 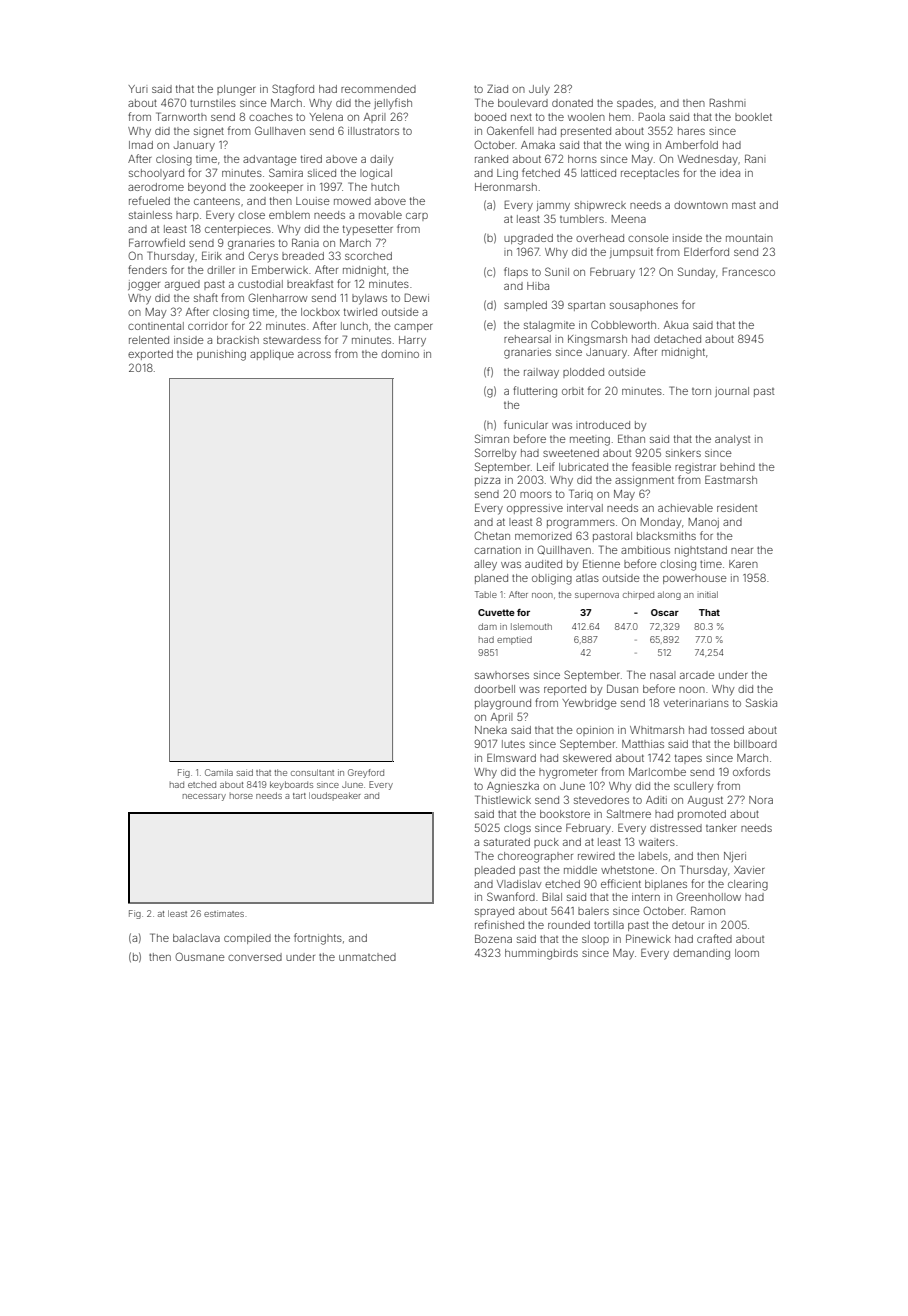 What do you see at coordinates (293, 90) in the screenshot?
I see `Stagford` at bounding box center [293, 90].
